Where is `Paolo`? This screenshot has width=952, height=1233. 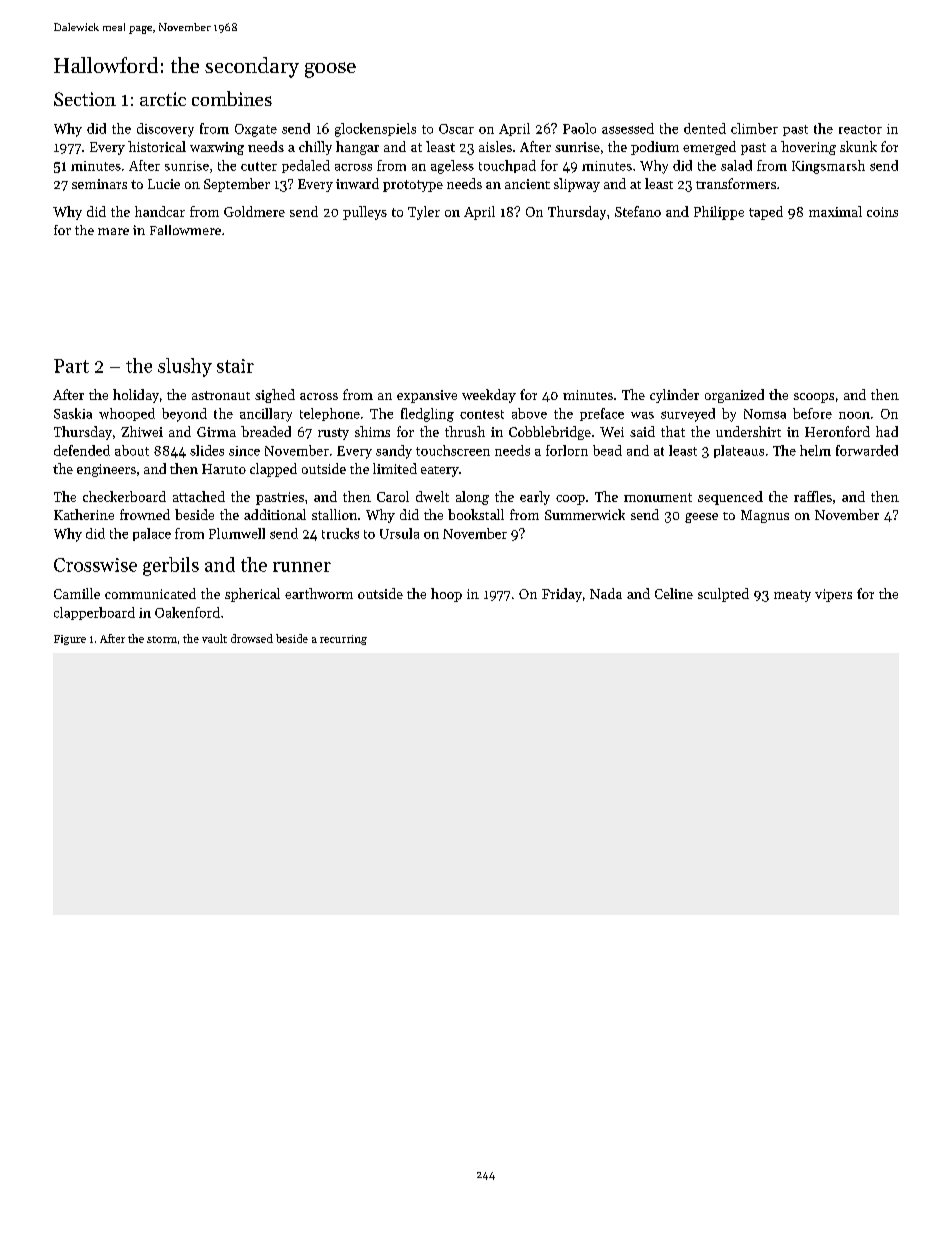
Paolo is located at coordinates (579, 128).
